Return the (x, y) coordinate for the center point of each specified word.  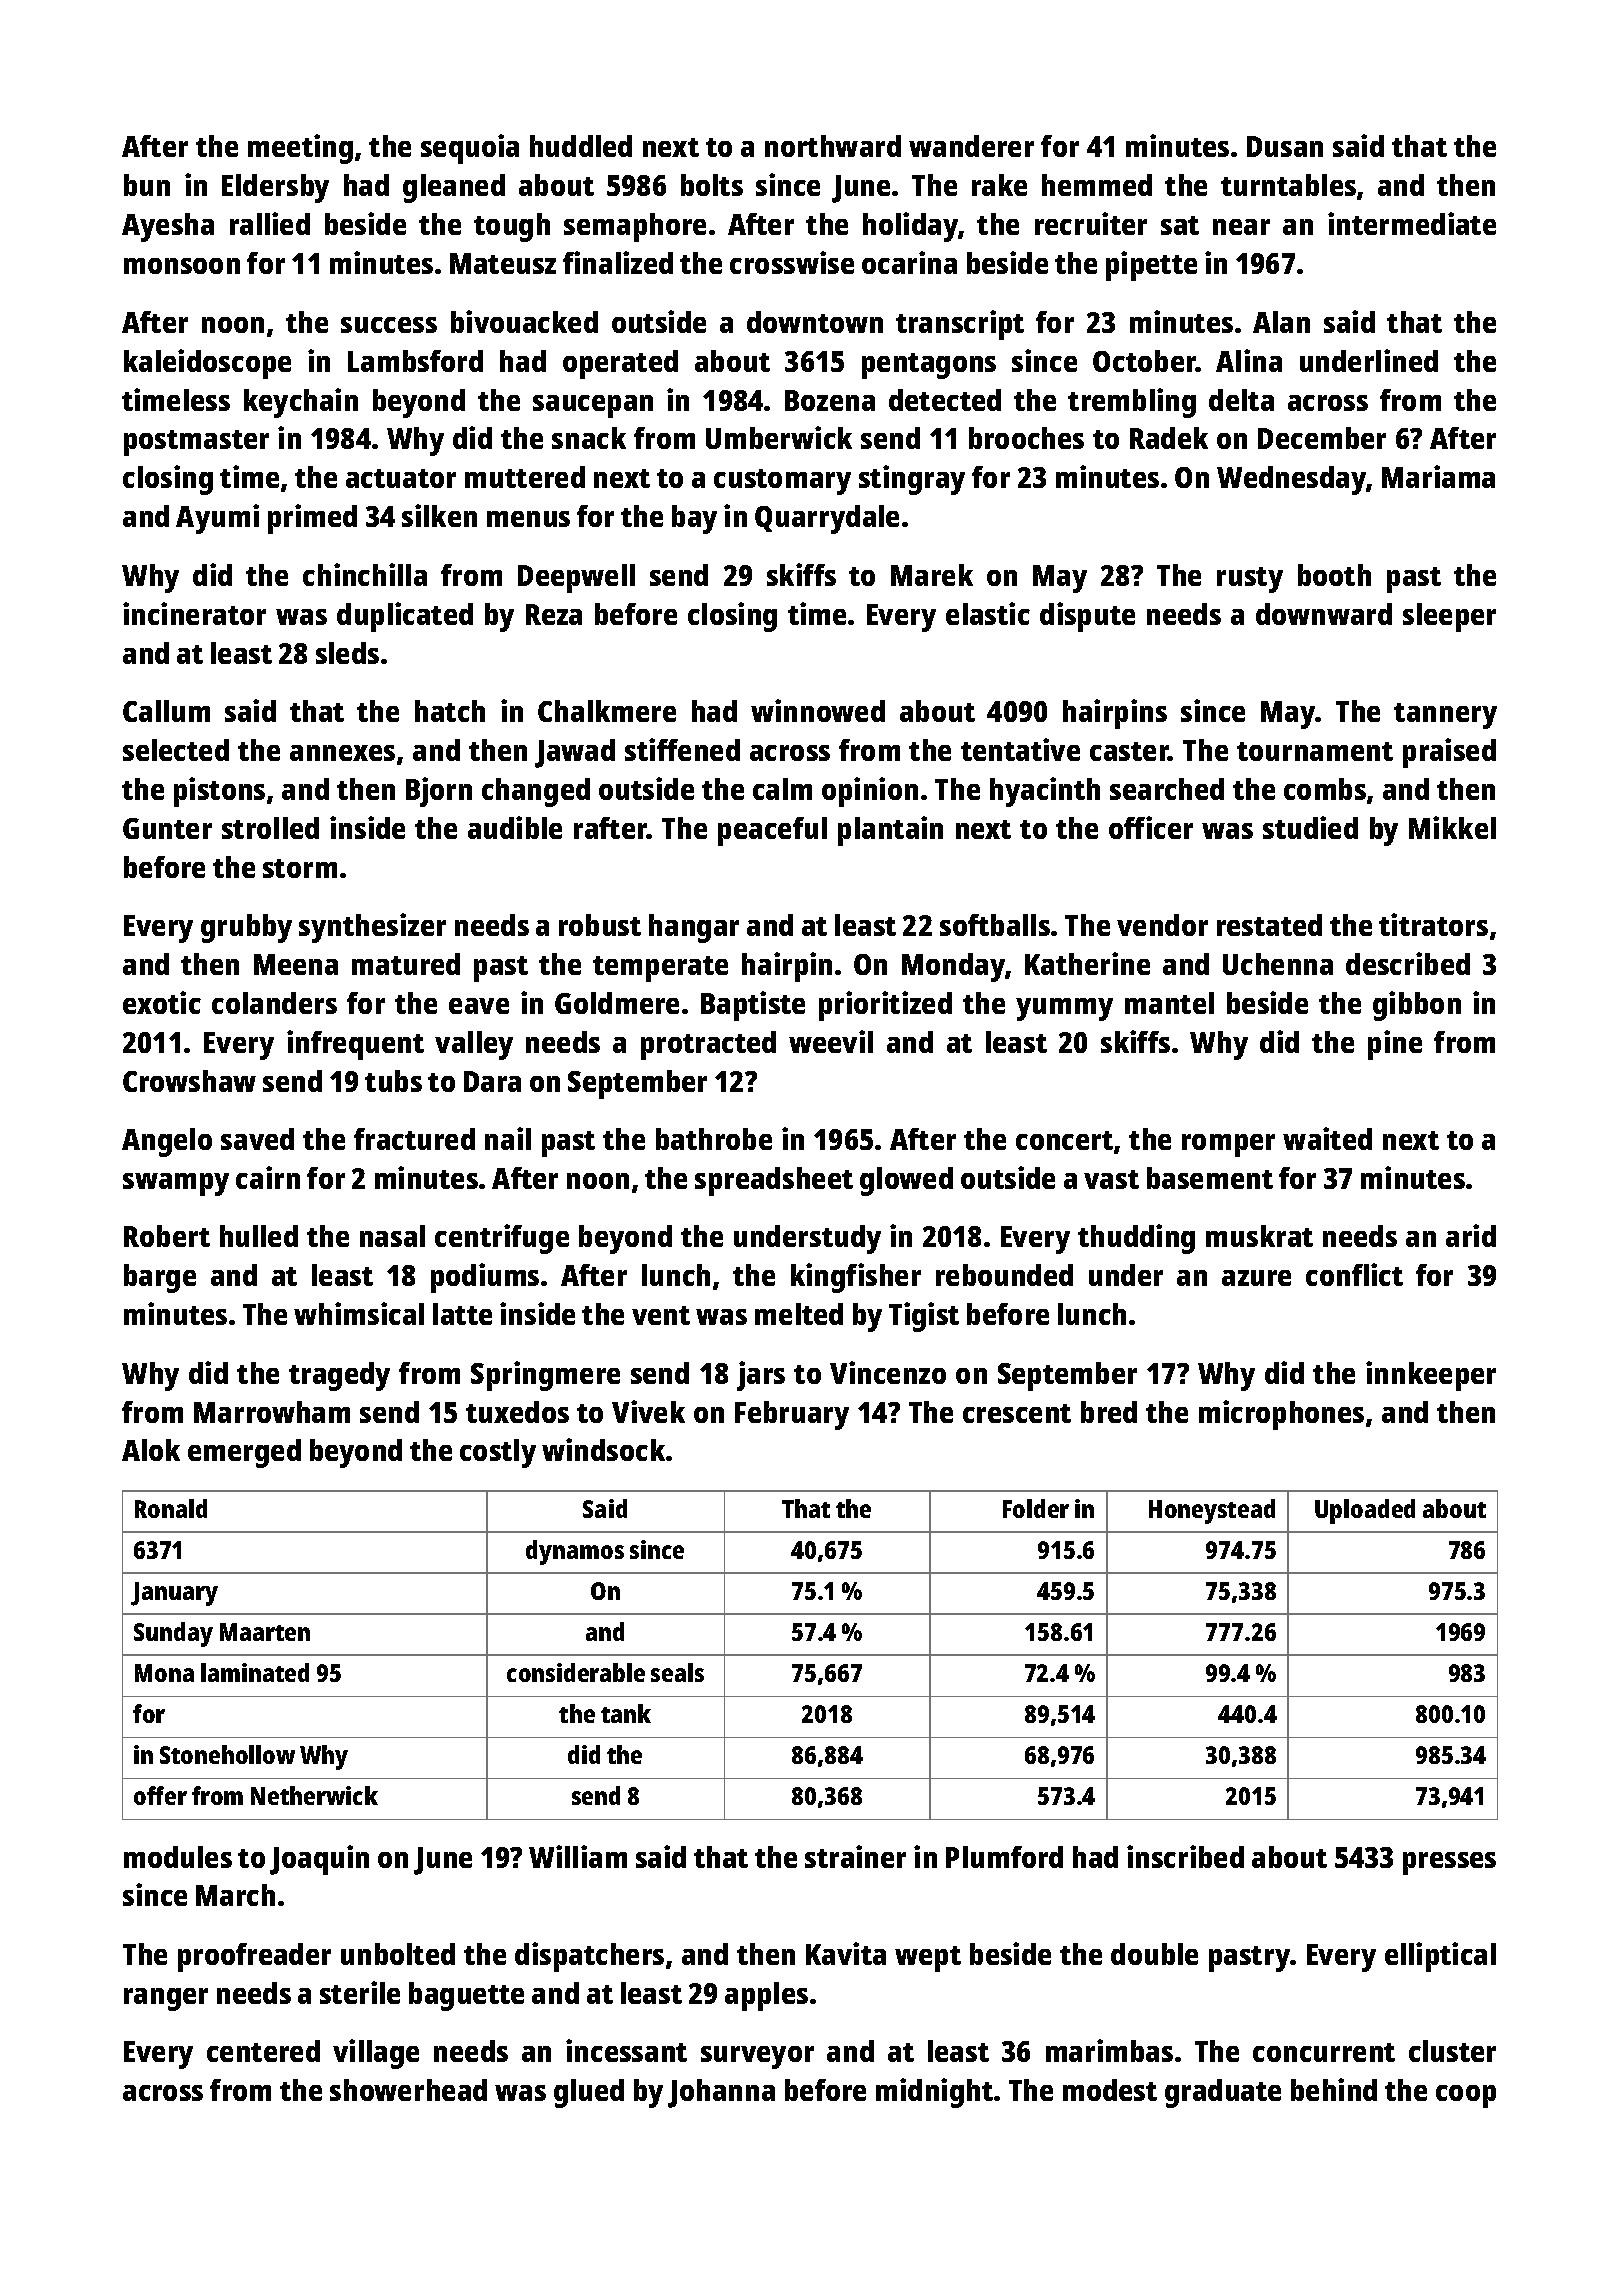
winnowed (818, 710)
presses (1449, 1863)
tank (626, 1713)
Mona (164, 1673)
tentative (1020, 749)
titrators (1433, 924)
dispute (1087, 617)
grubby (246, 928)
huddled (581, 146)
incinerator (194, 613)
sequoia (470, 149)
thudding (1136, 1239)
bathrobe (714, 1139)
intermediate (1412, 223)
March (235, 1895)
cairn (268, 1177)
